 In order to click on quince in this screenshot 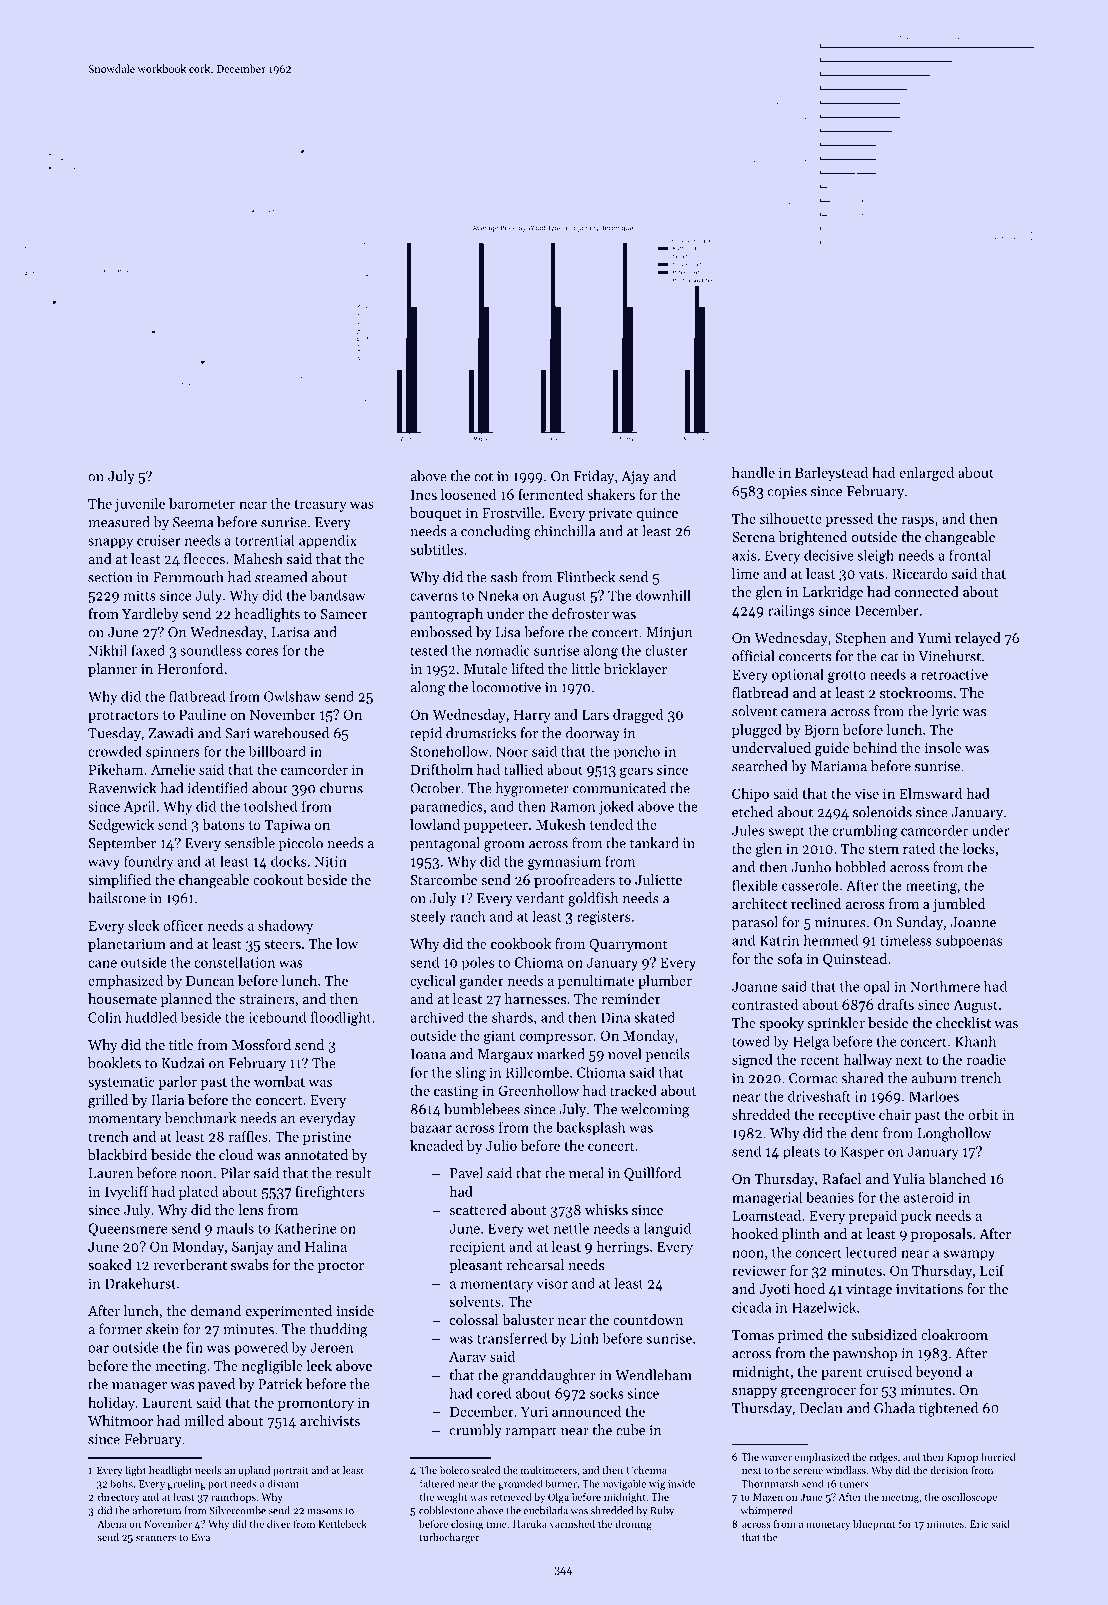, I will do `click(657, 514)`.
